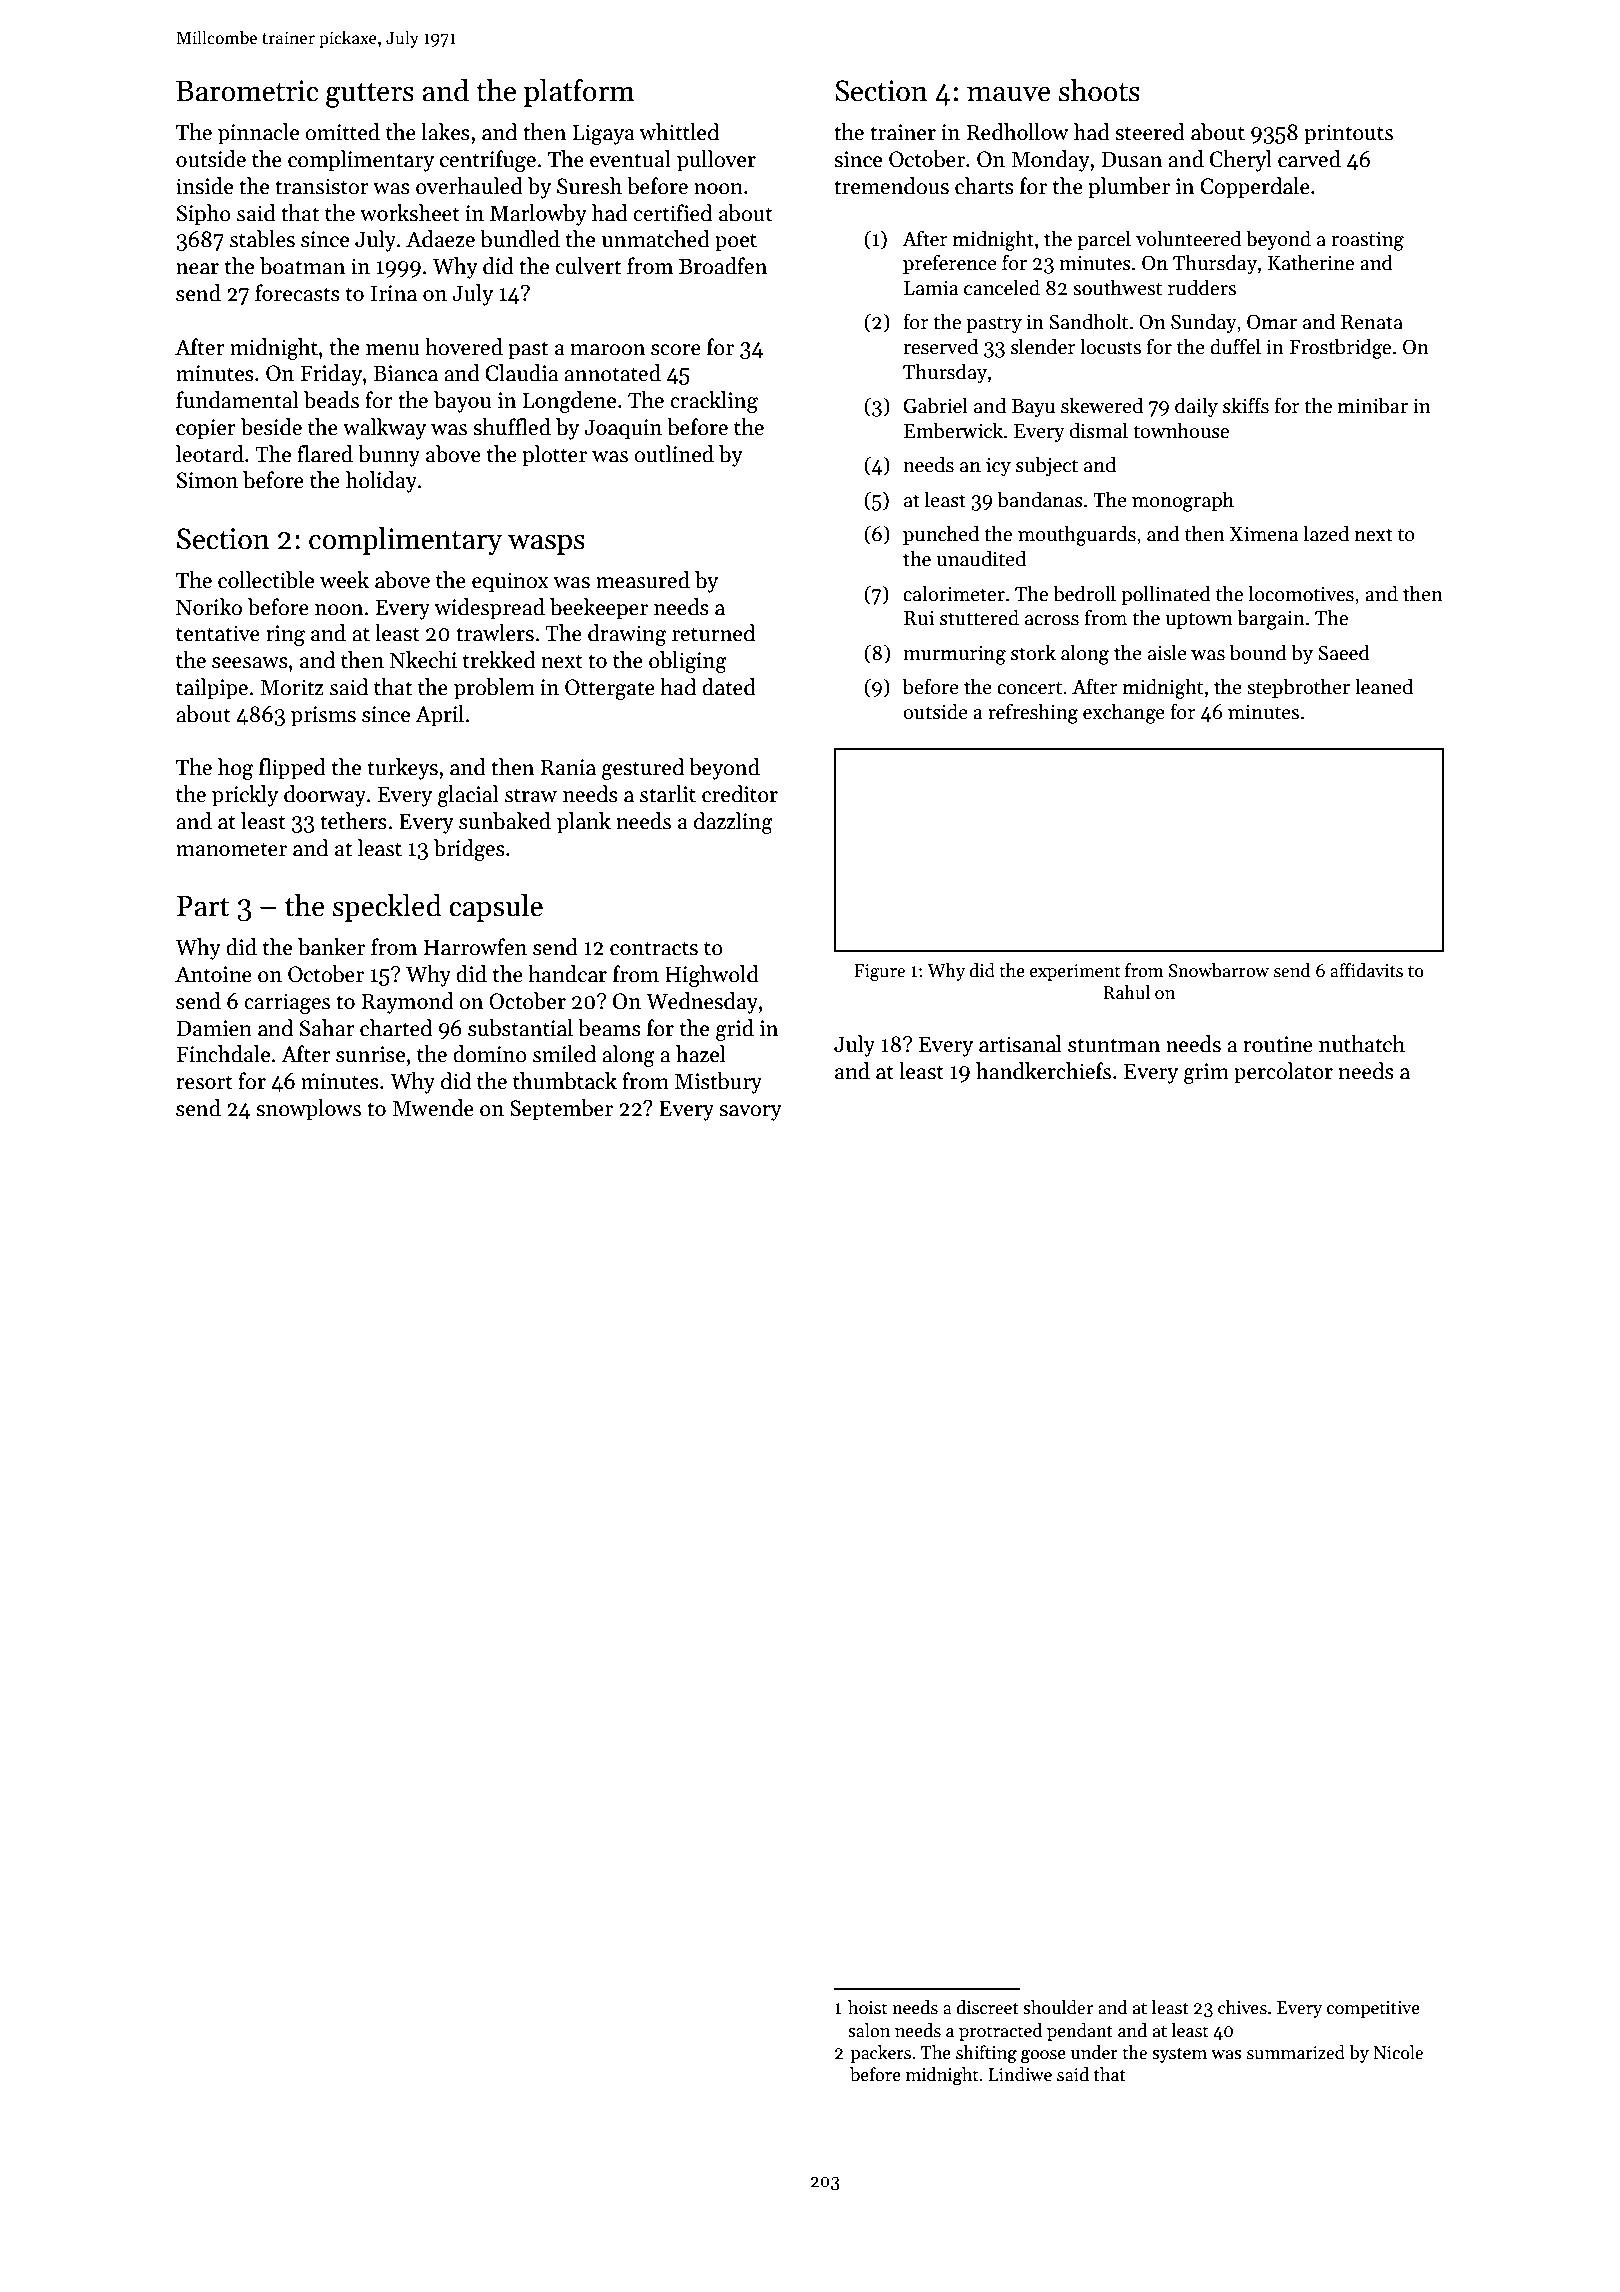 This document has width=1620, height=2292. I want to click on contracts, so click(654, 948).
